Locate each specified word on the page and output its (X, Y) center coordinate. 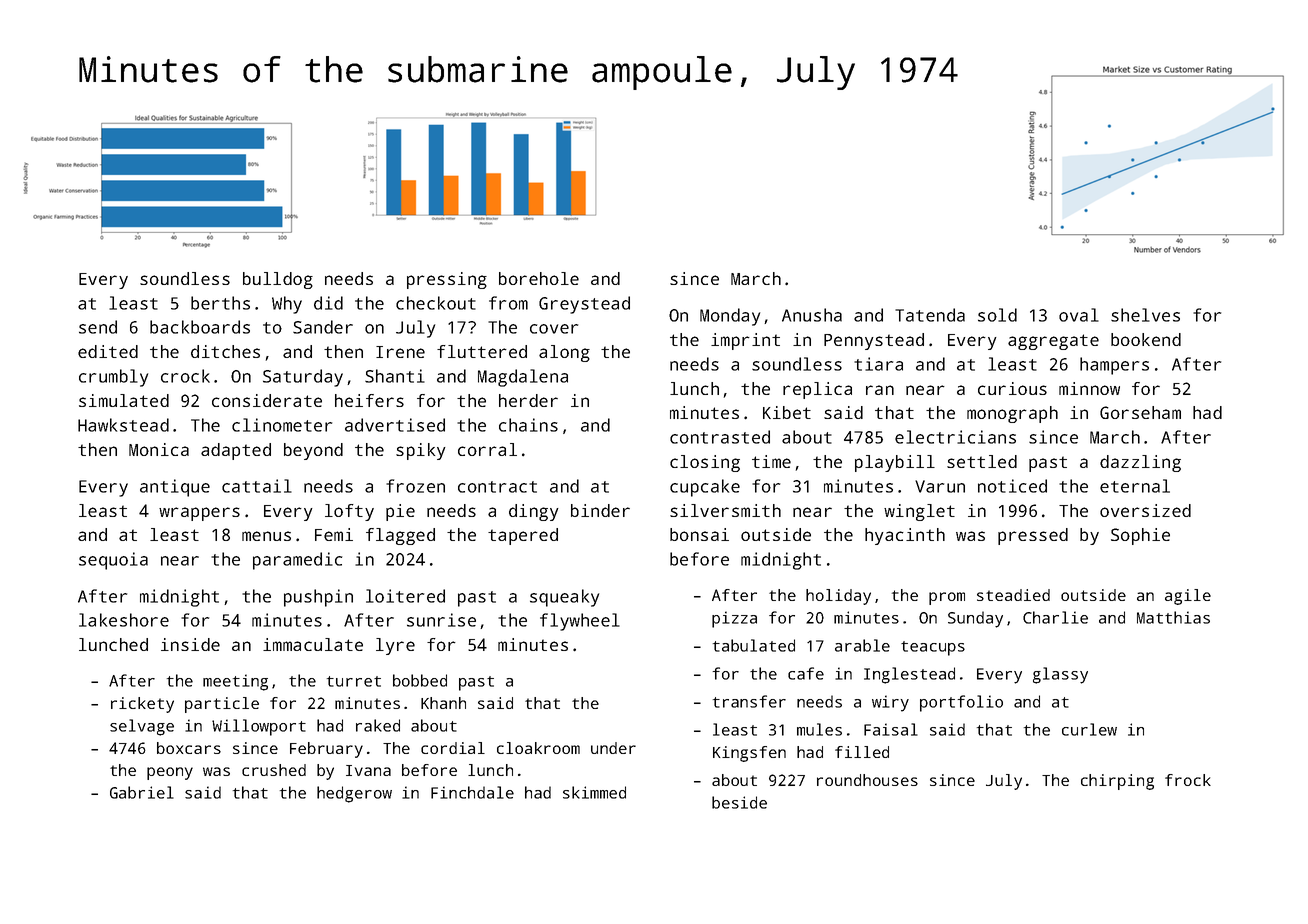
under (613, 748)
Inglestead (909, 675)
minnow (1089, 388)
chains (528, 425)
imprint (745, 341)
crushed (274, 770)
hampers (1114, 366)
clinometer (282, 425)
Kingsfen (749, 754)
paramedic (297, 561)
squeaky (564, 598)
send (98, 327)
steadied (1013, 595)
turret (354, 681)
